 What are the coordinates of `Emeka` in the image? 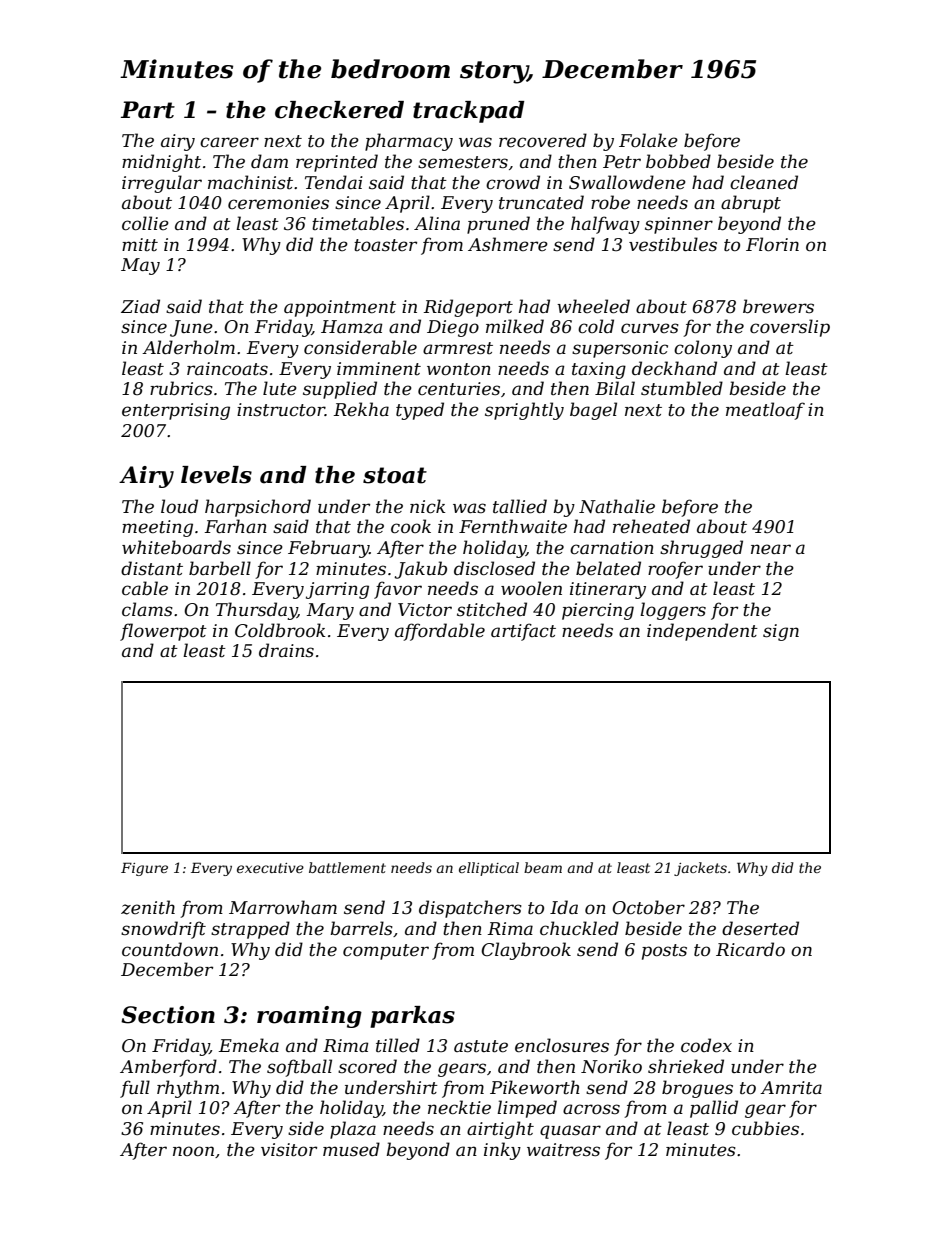 It's located at (249, 1045).
